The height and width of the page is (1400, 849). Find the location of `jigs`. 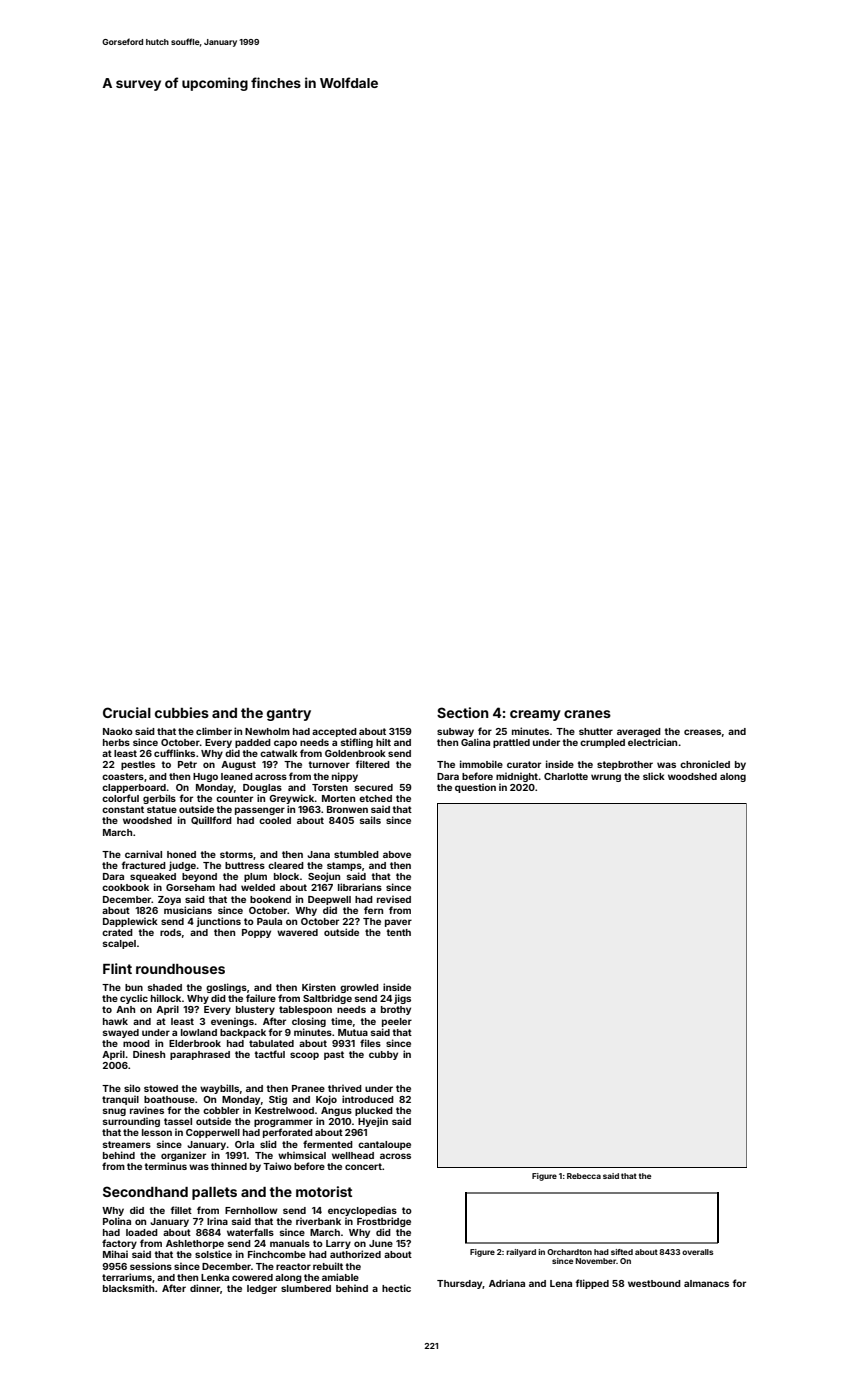

jigs is located at coordinates (402, 999).
